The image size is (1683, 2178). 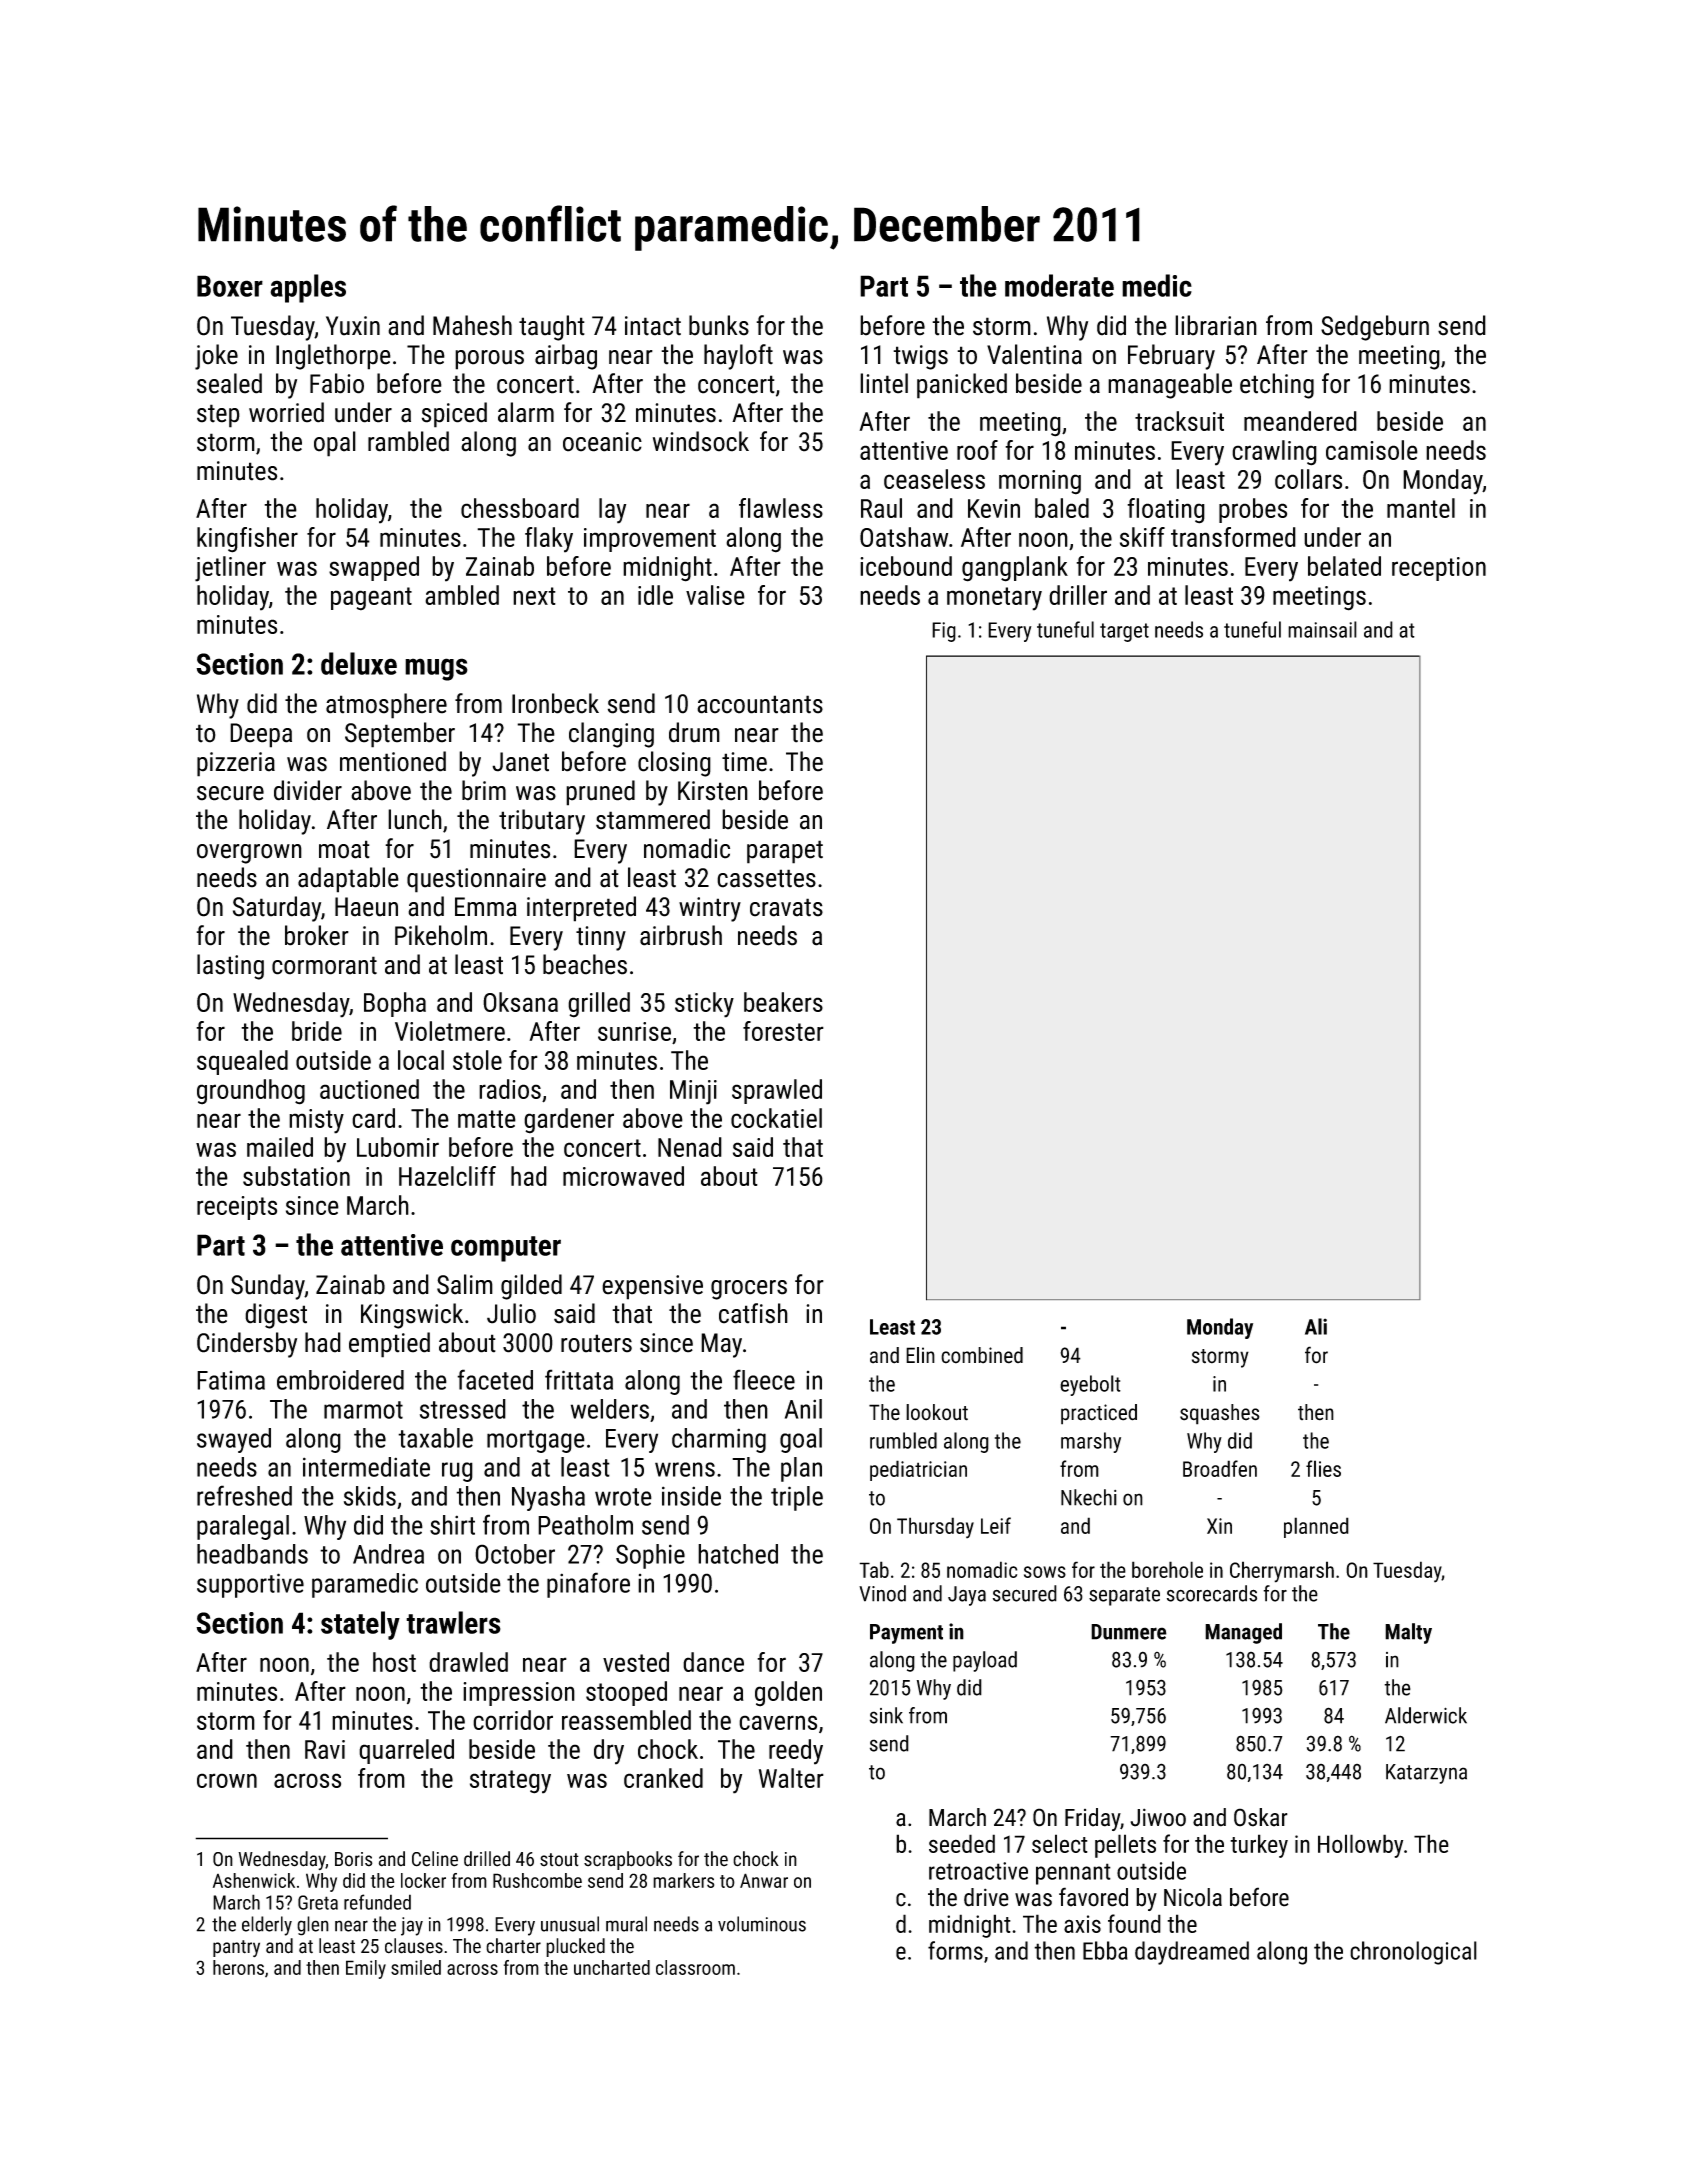 I want to click on windsock, so click(x=701, y=441).
